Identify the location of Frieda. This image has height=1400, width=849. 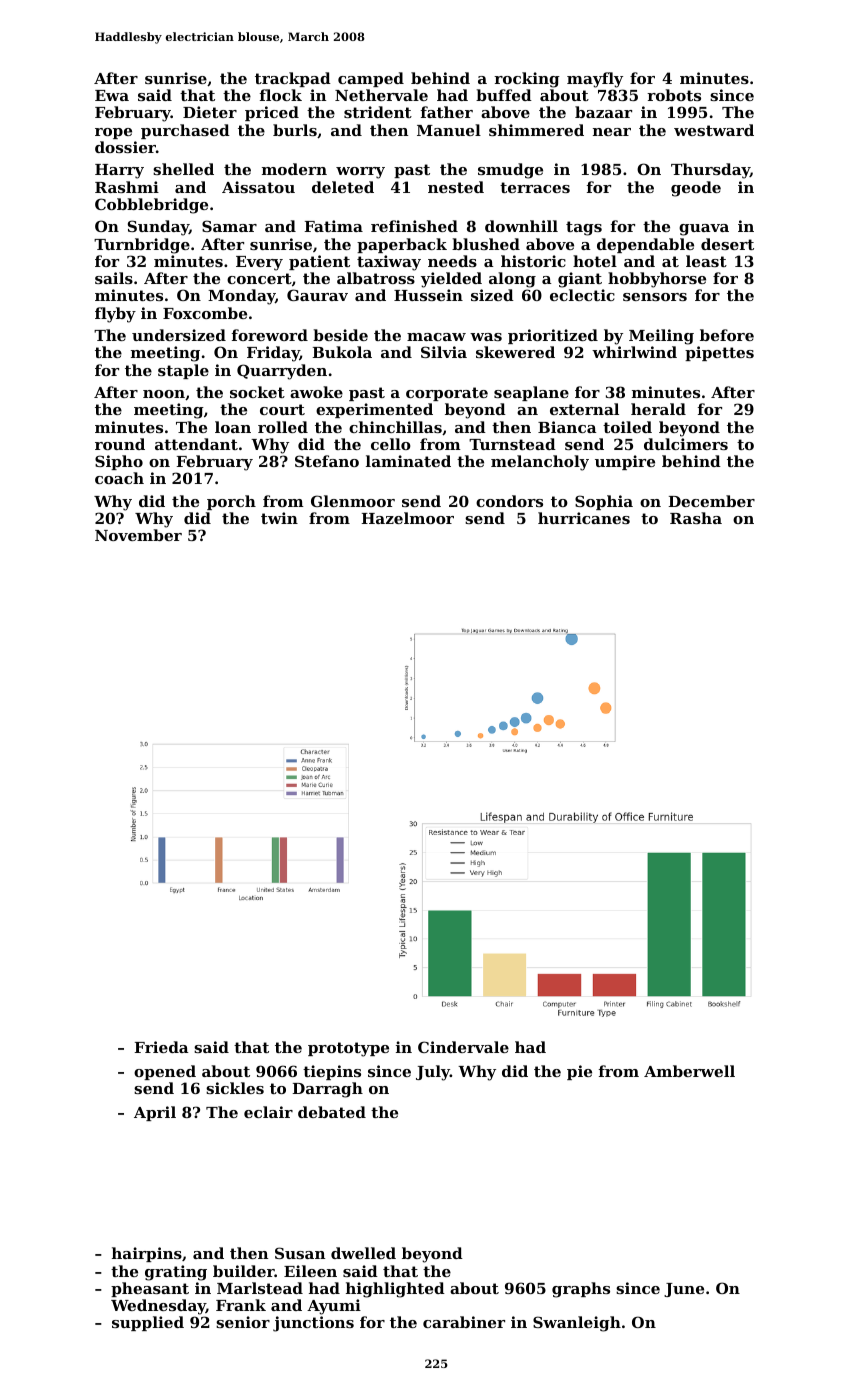
(161, 1047).
